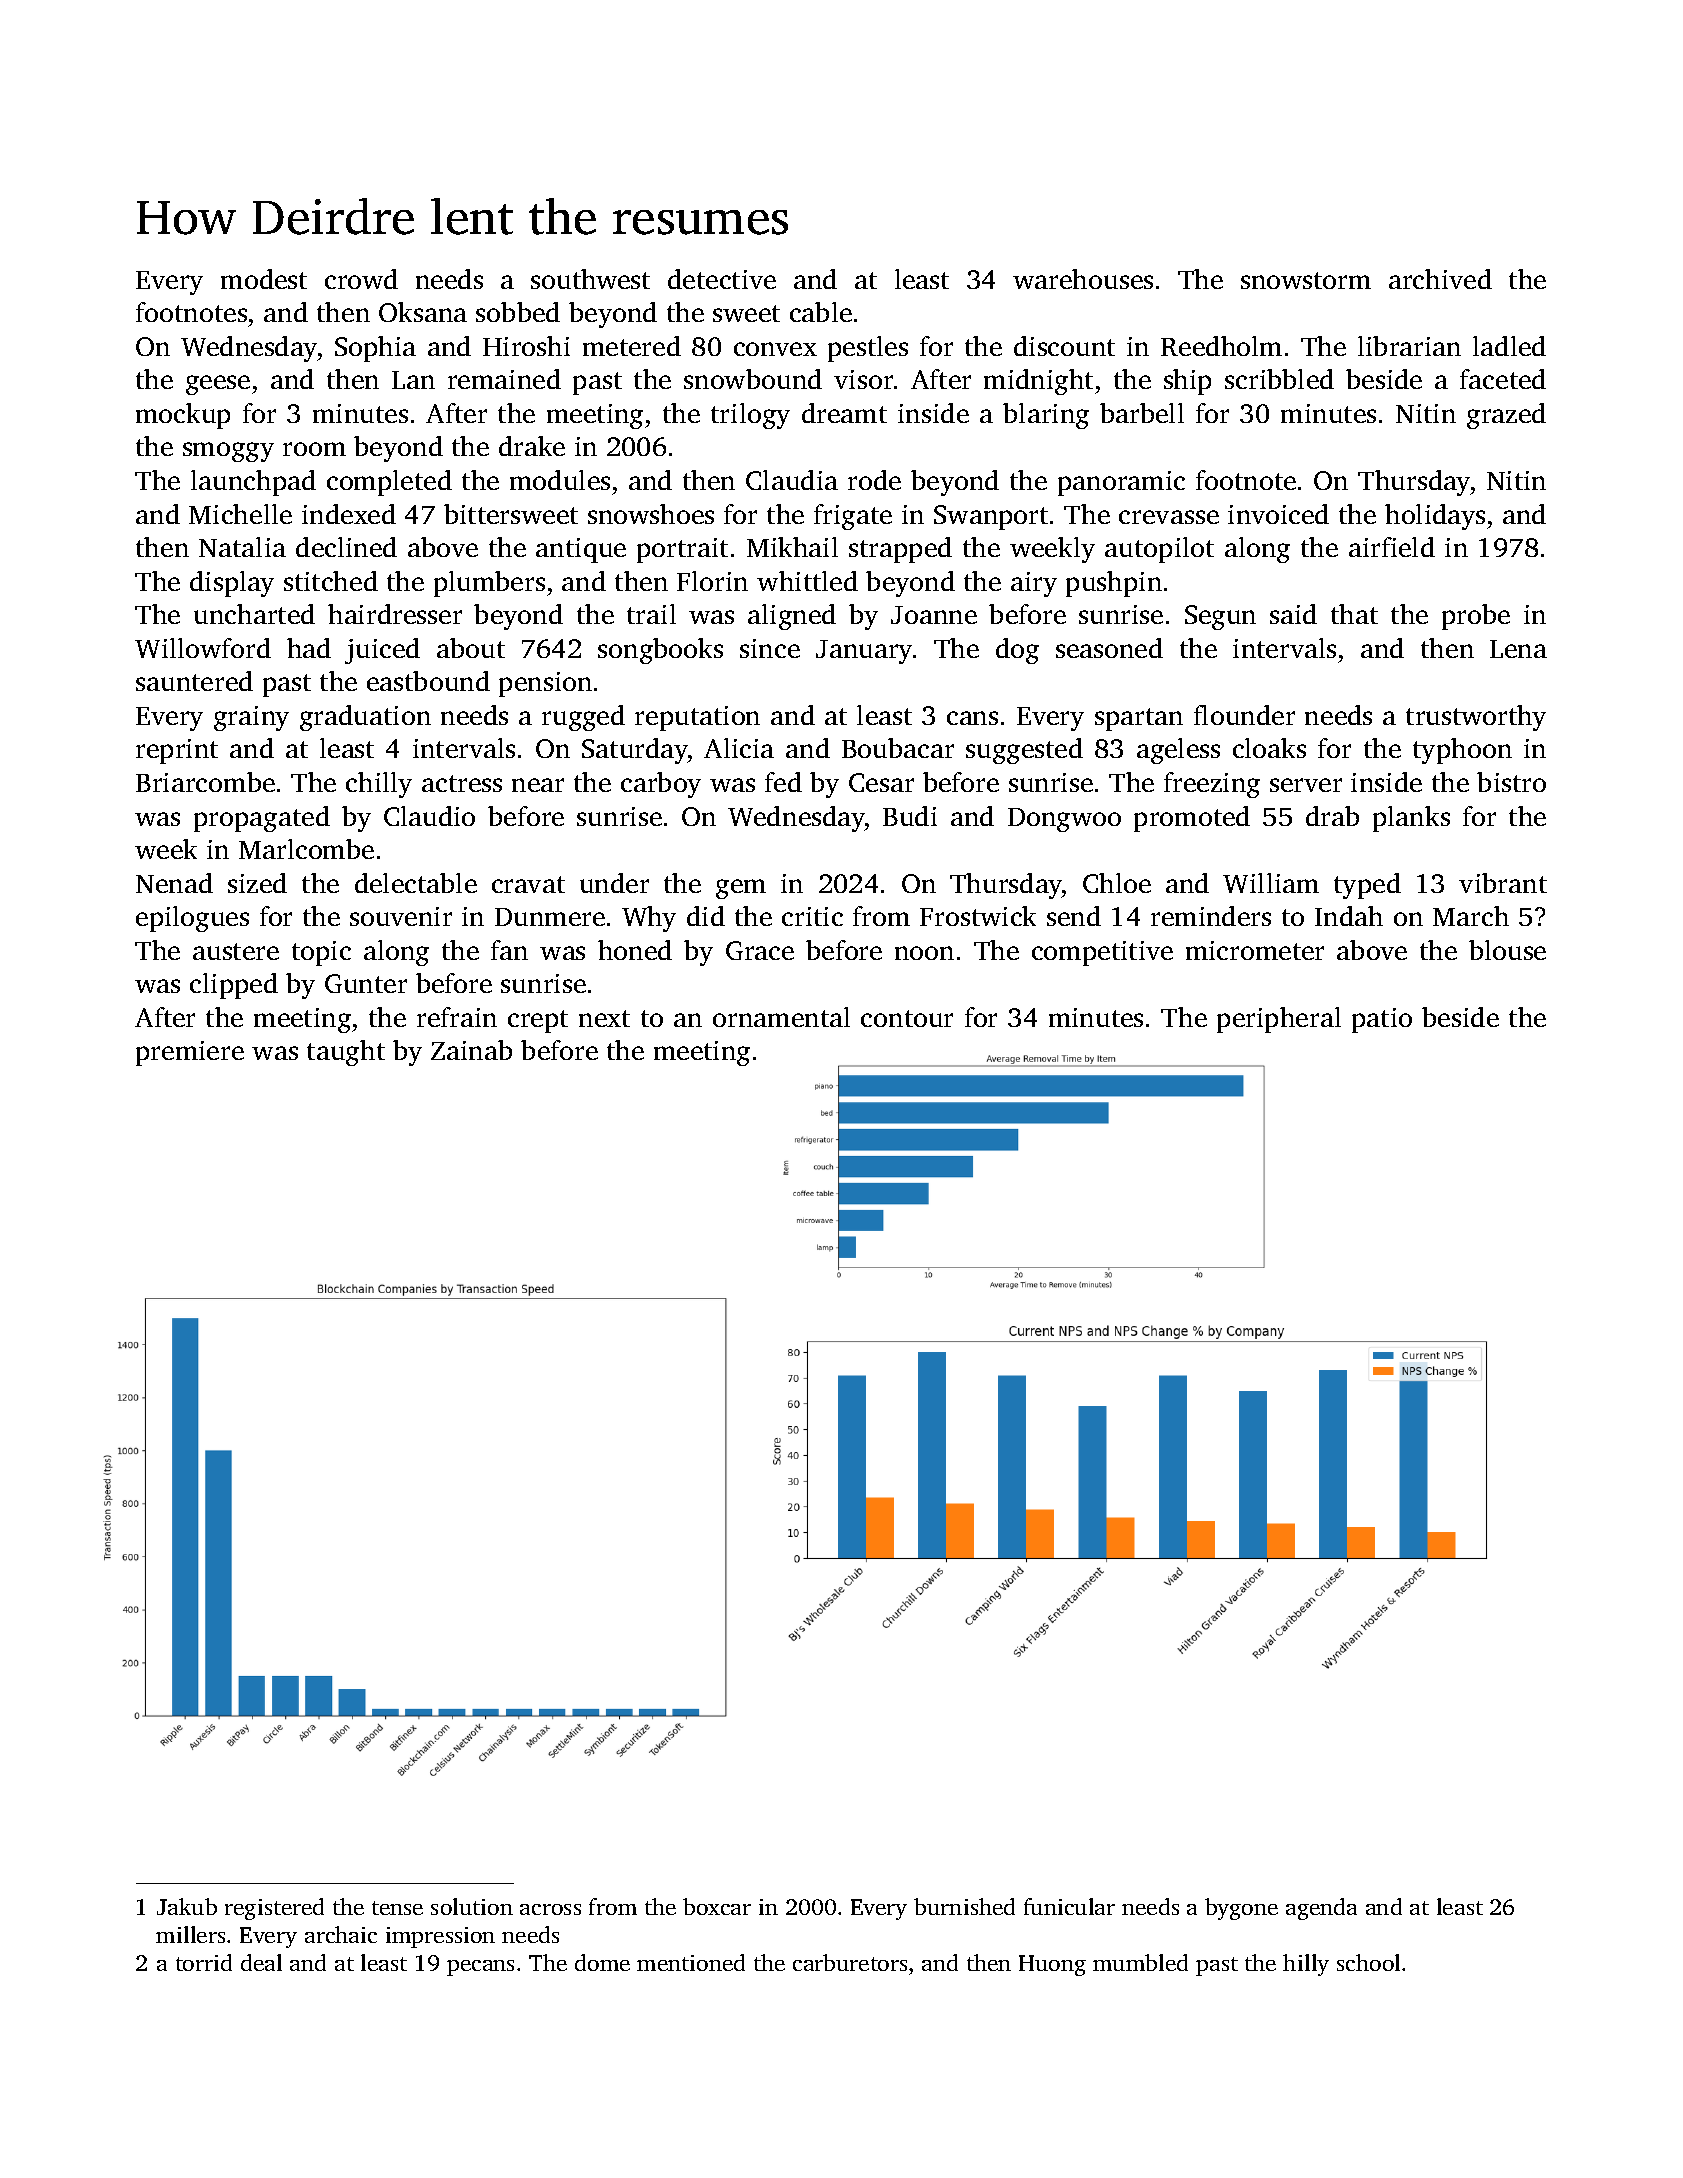  What do you see at coordinates (717, 1906) in the document?
I see `boxcar` at bounding box center [717, 1906].
